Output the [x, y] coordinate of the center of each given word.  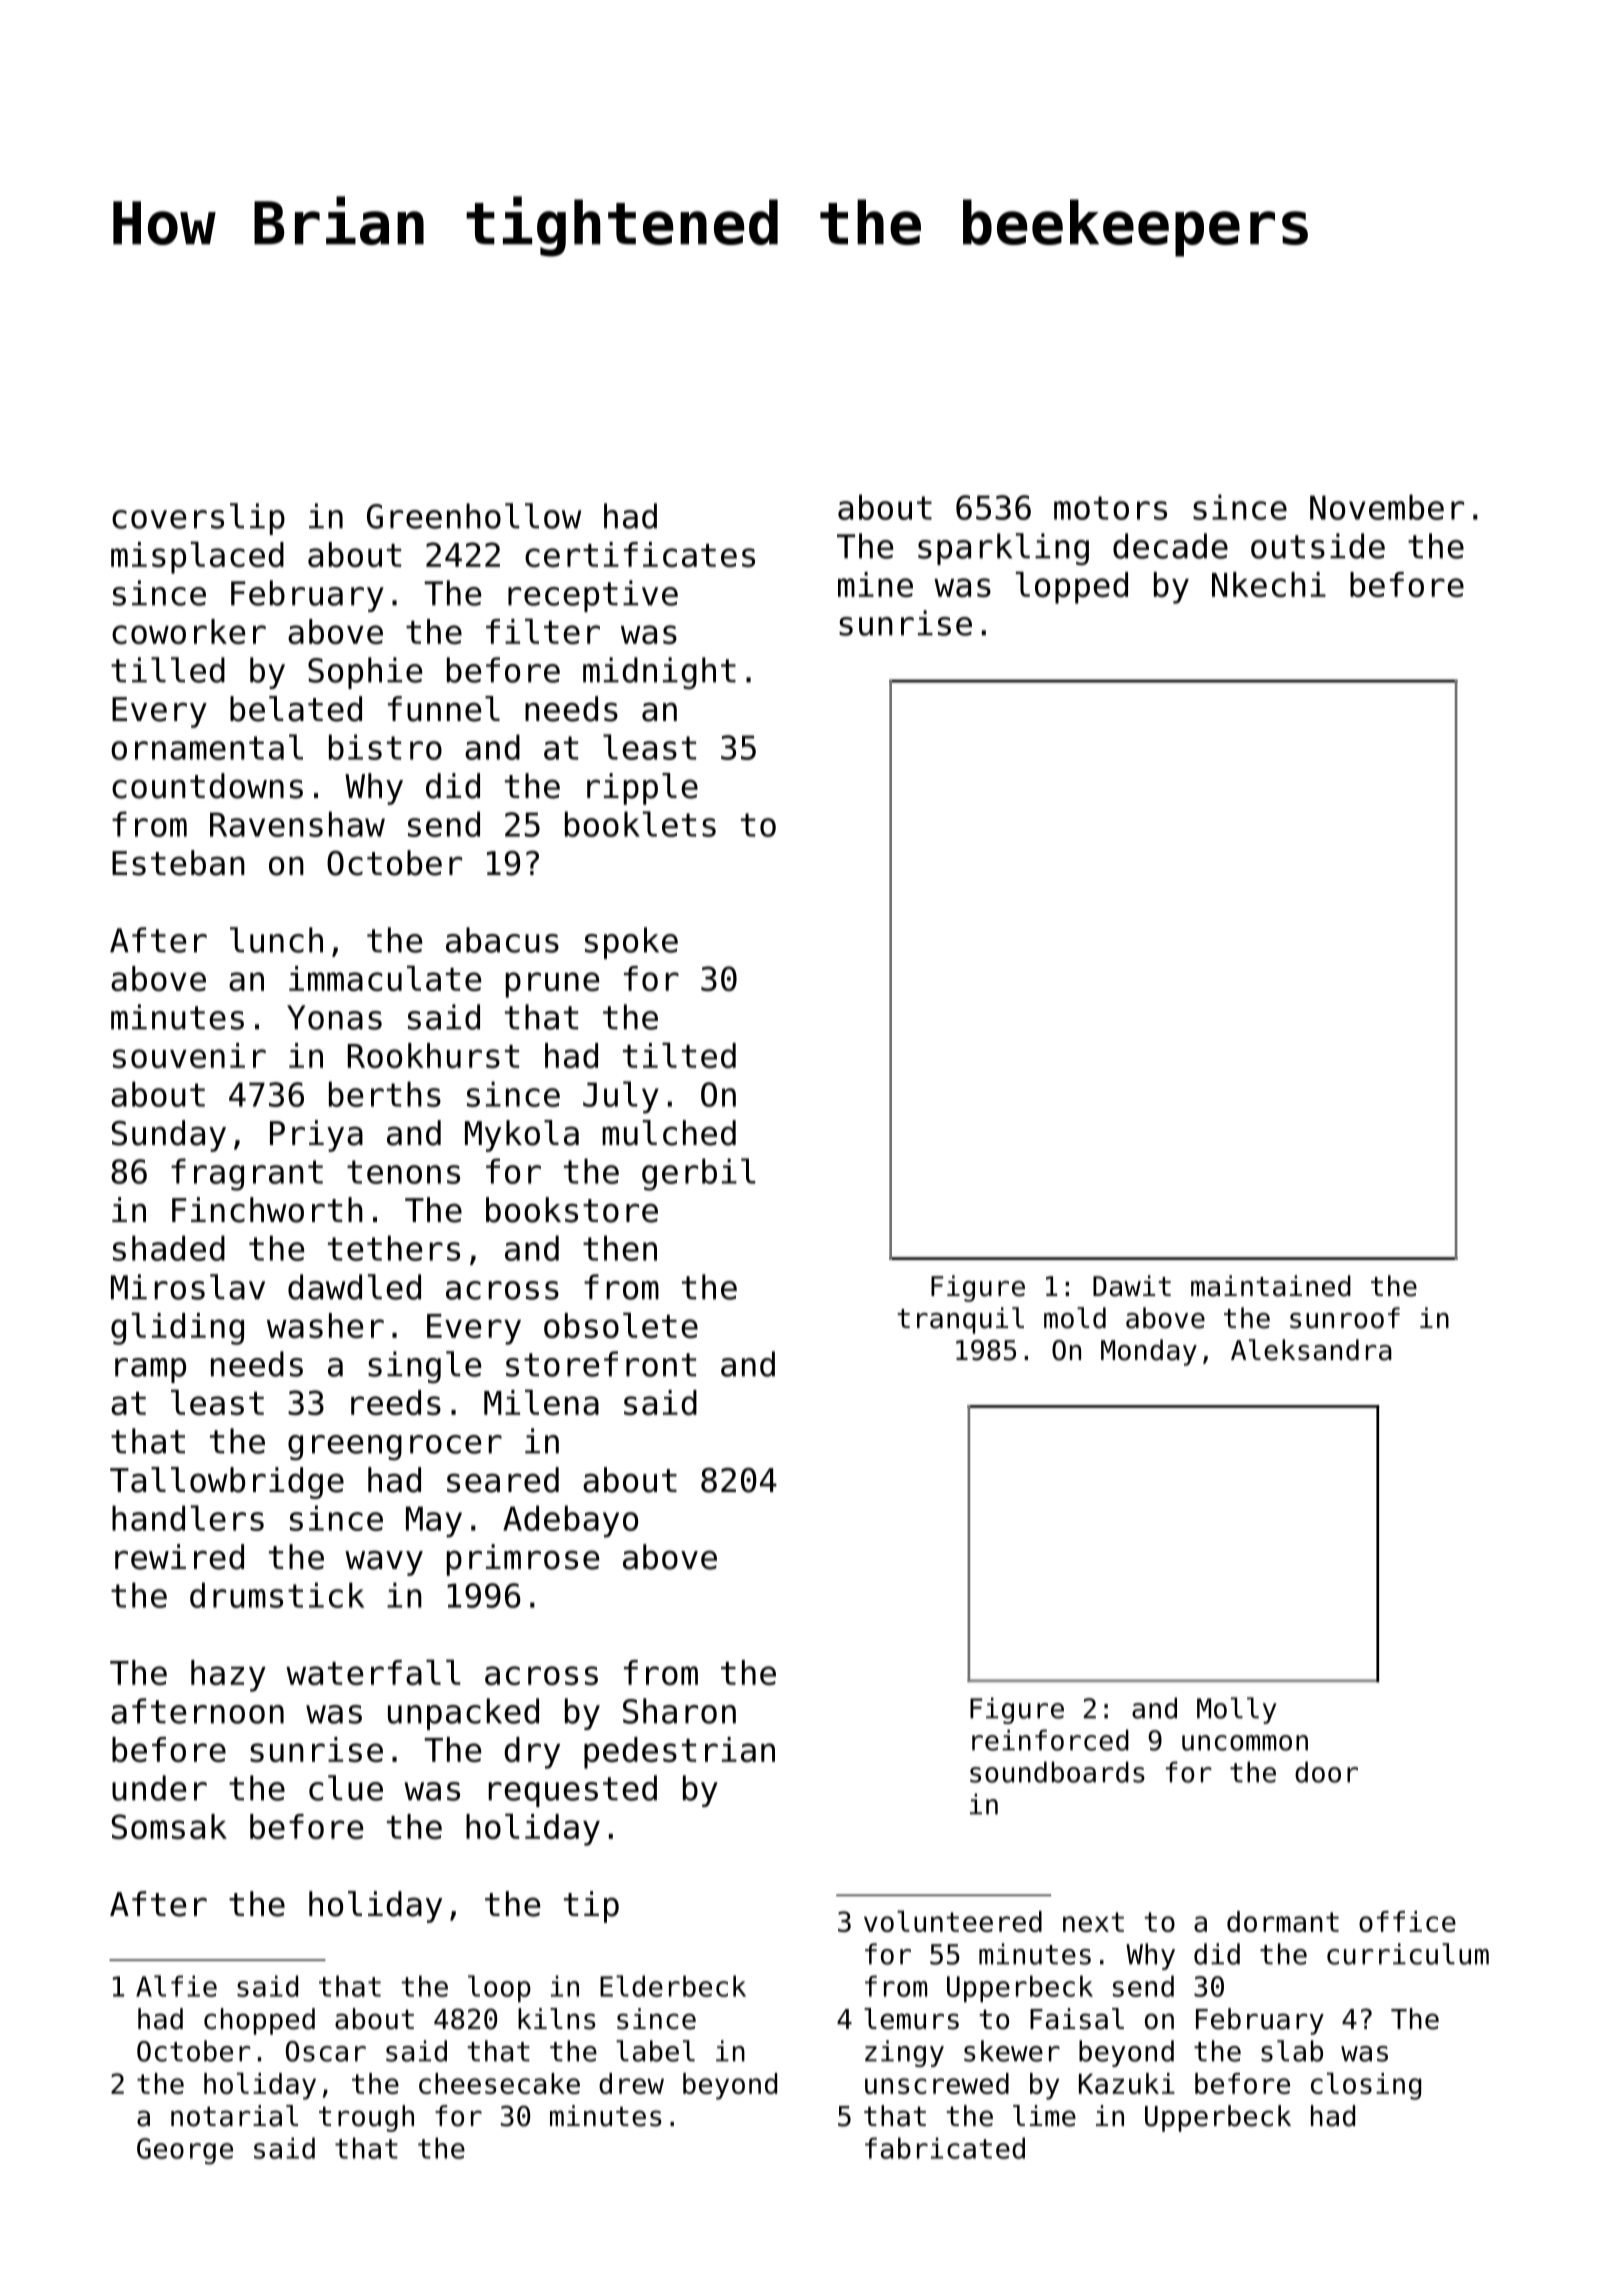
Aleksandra [1311, 1350]
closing [1366, 2086]
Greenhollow [474, 516]
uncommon [1245, 1743]
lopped [1072, 587]
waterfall [373, 1672]
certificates [640, 554]
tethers [394, 1248]
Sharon [679, 1711]
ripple [642, 789]
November [1387, 507]
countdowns [207, 786]
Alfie [176, 1986]
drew [631, 2083]
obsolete [621, 1325]
